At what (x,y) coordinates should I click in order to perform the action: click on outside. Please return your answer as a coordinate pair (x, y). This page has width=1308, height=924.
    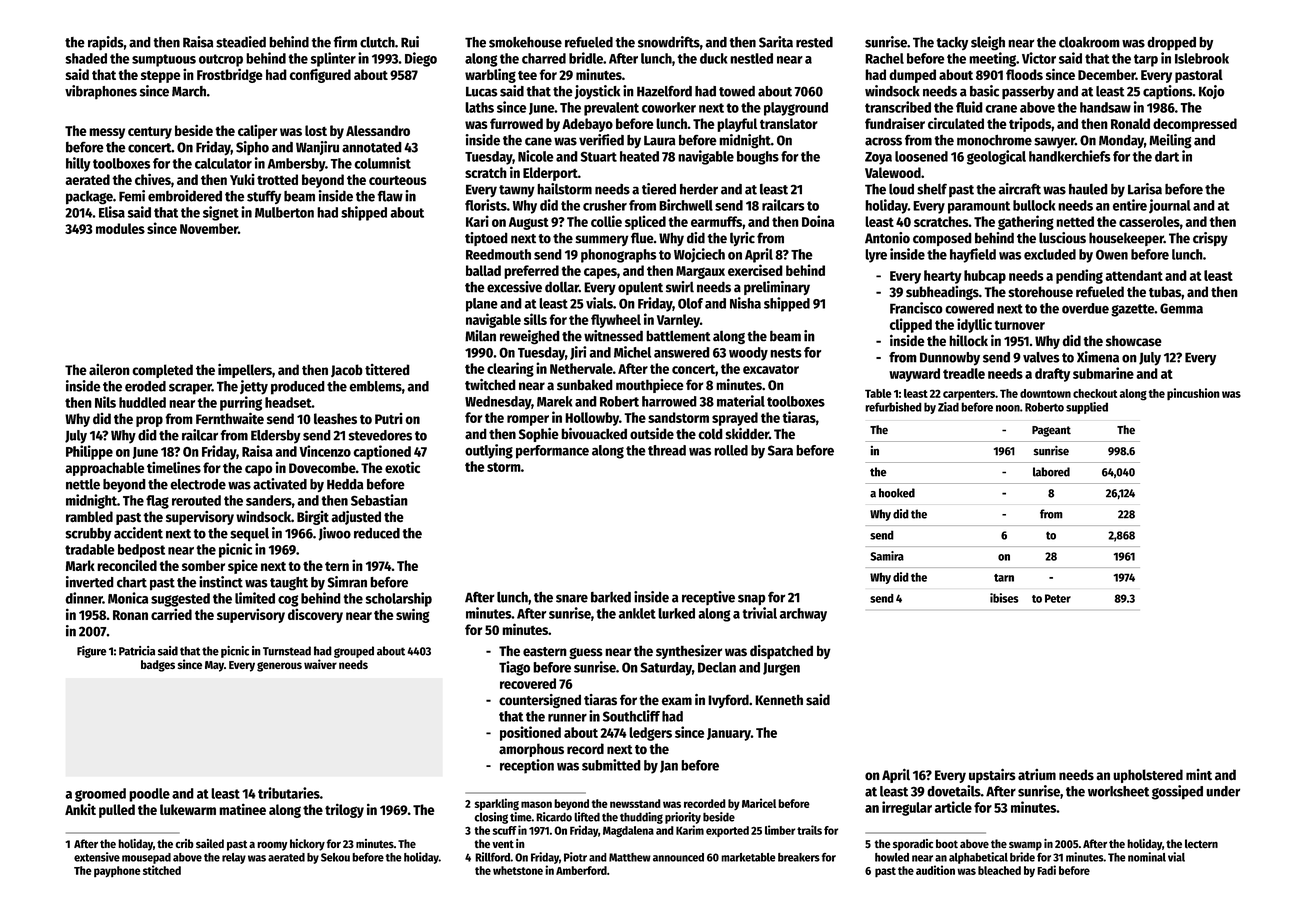
    Looking at the image, I should click on (652, 434).
